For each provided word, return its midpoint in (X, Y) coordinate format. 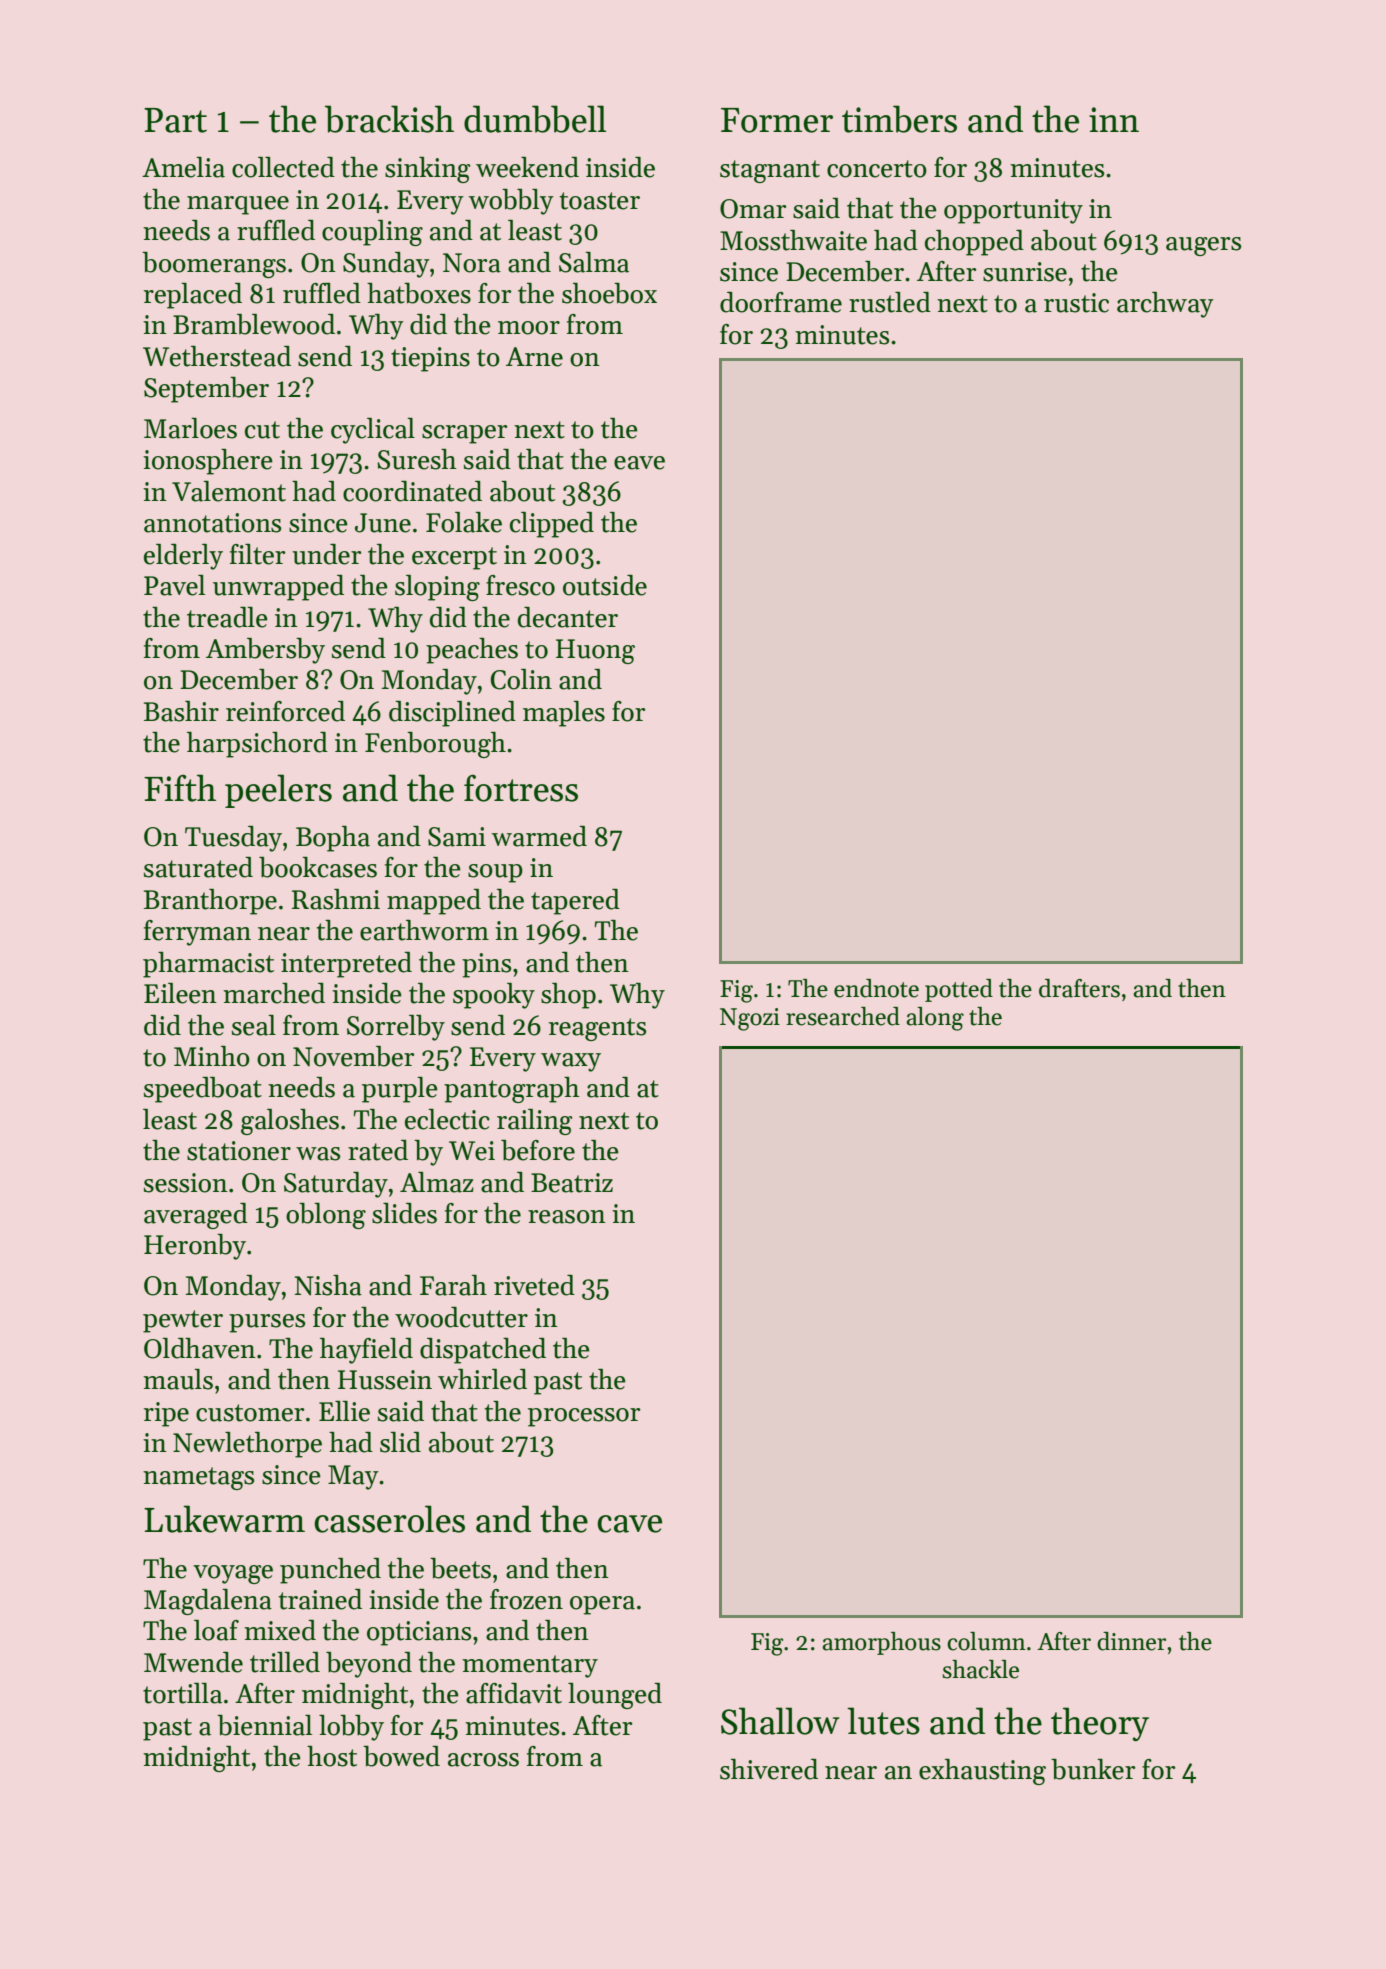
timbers (899, 119)
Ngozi (750, 1019)
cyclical (373, 431)
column (986, 1641)
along (935, 1019)
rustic (1076, 303)
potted (959, 990)
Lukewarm (224, 1519)
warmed (539, 836)
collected (283, 167)
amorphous (881, 1643)
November (353, 1056)
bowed (401, 1756)
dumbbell (535, 119)
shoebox (609, 293)
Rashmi (336, 899)
